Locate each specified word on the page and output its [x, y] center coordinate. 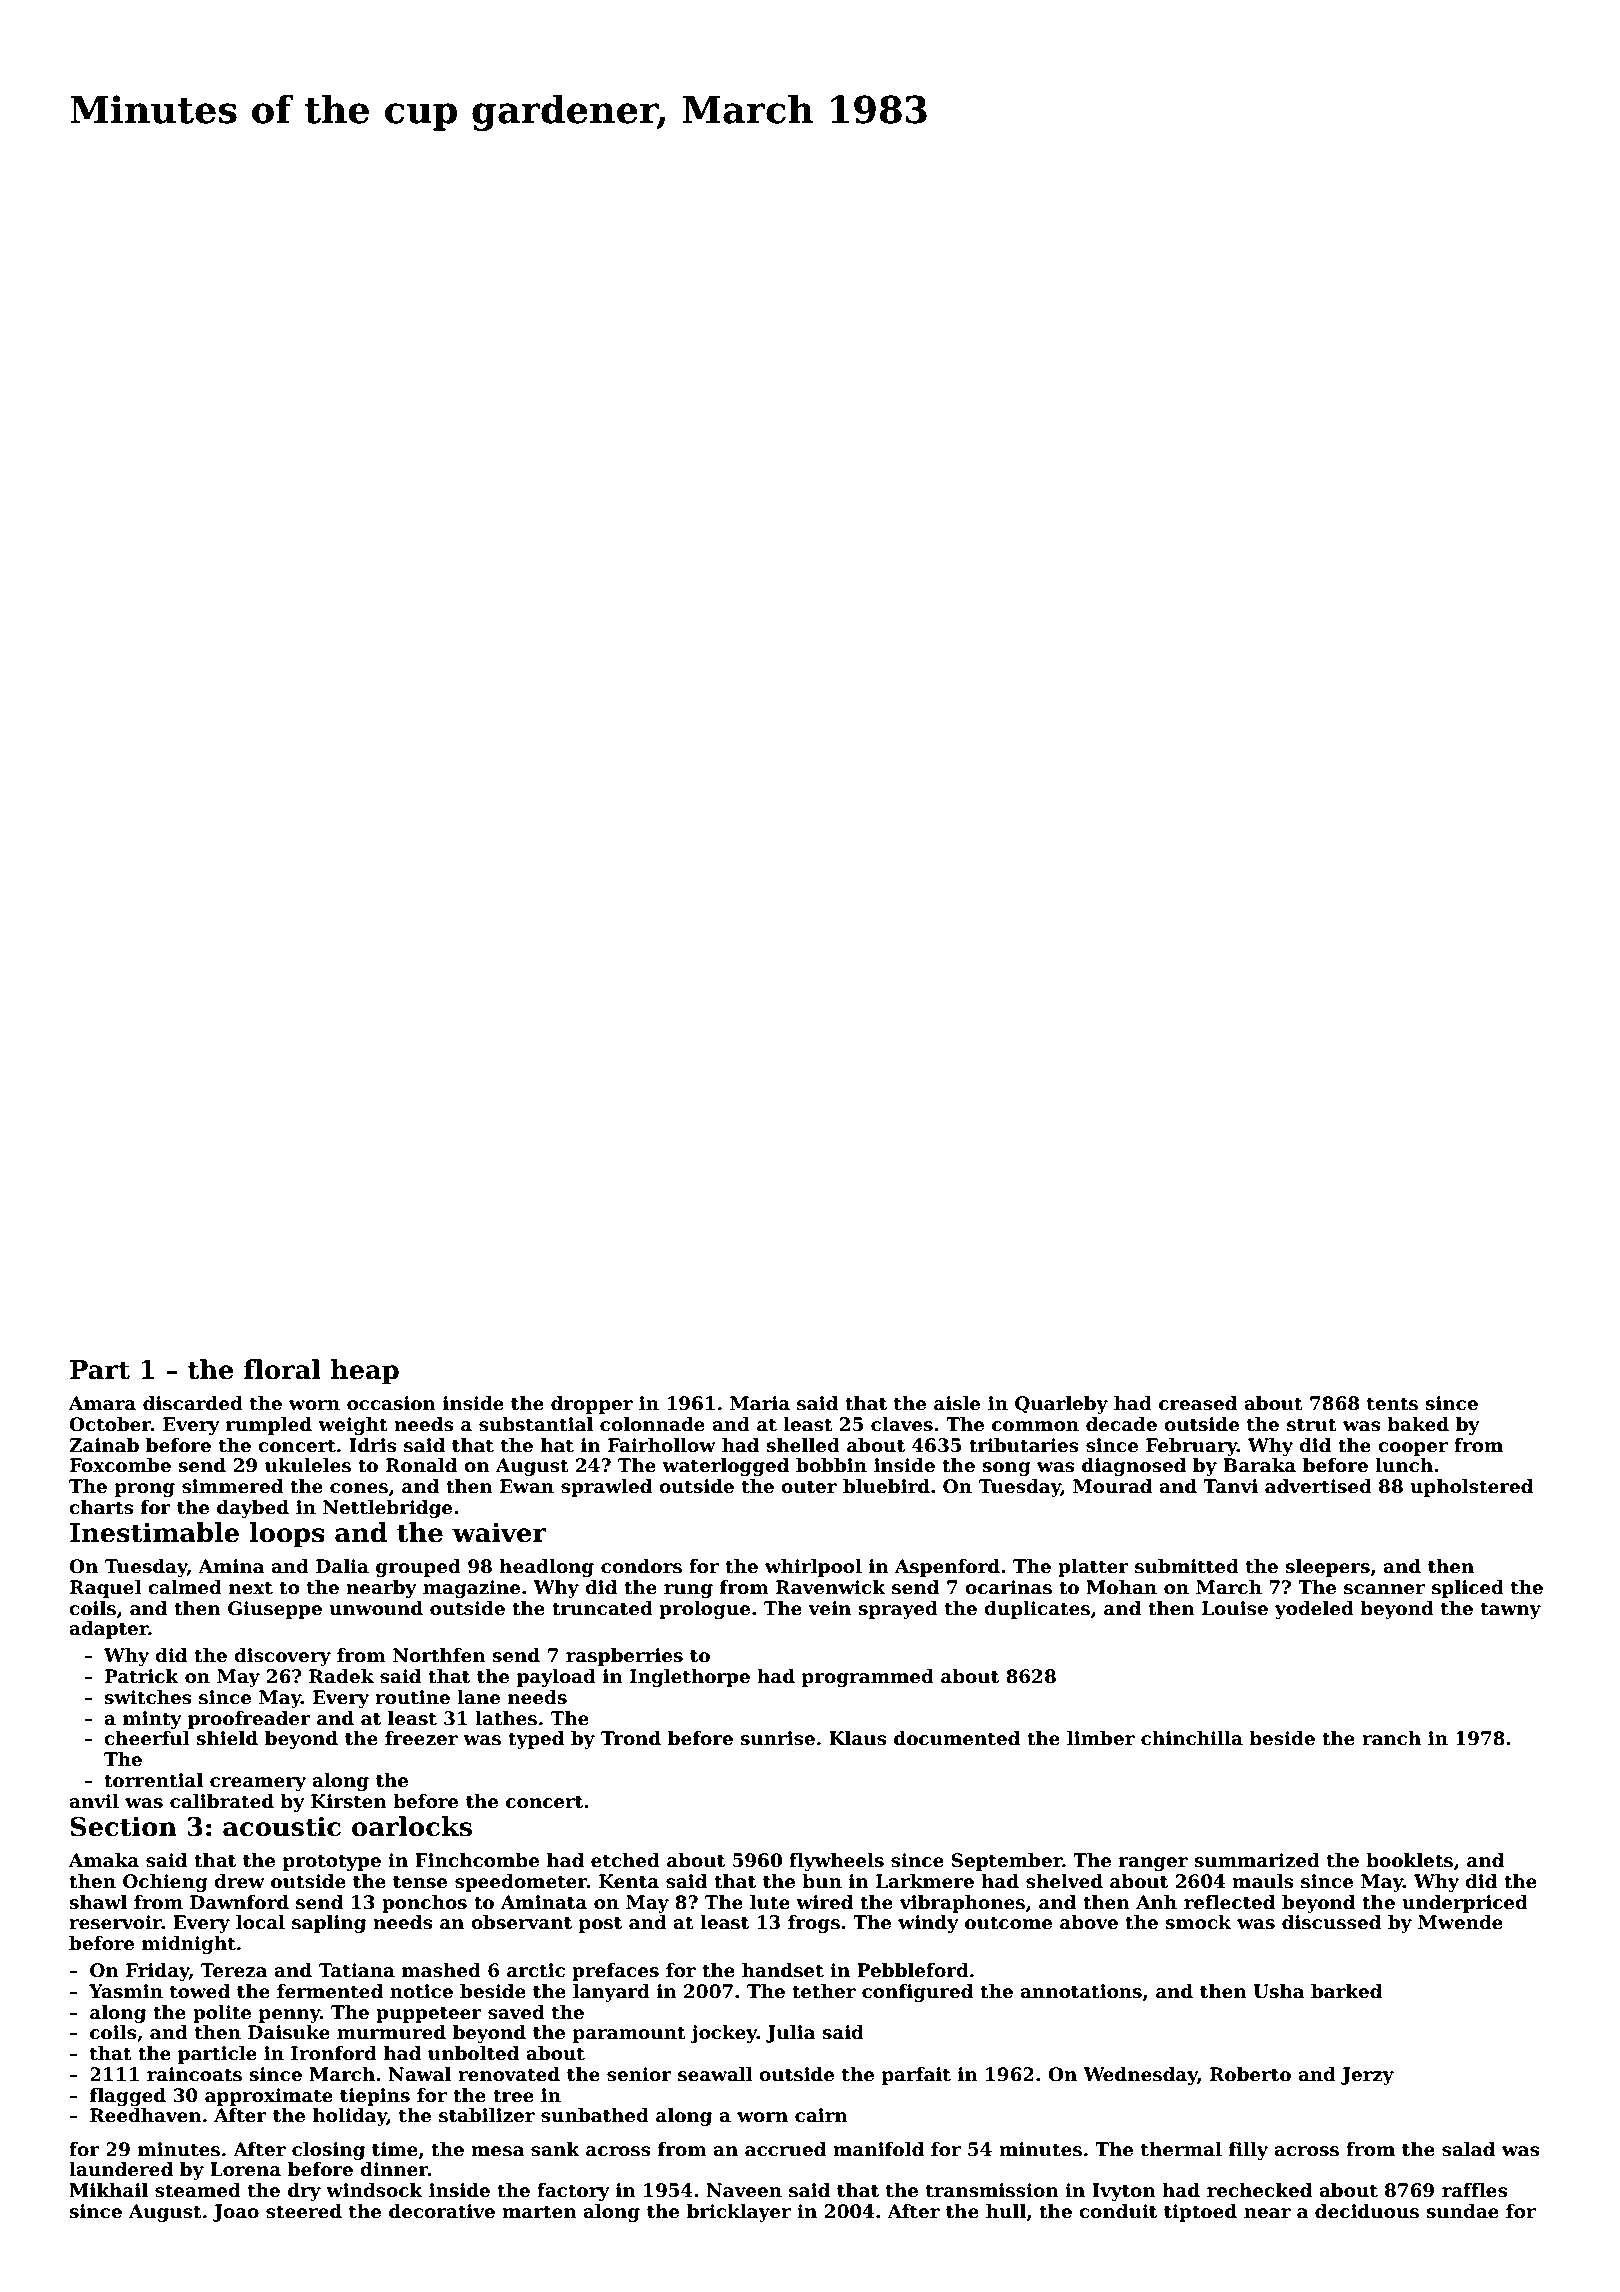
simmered [232, 1486]
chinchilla [1192, 1738]
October [110, 1424]
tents [1392, 1404]
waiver [499, 1533]
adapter [109, 1630]
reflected [1229, 1902]
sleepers [1327, 1568]
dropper [592, 1405]
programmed [868, 1678]
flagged [128, 2097]
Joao [236, 2213]
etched [625, 1860]
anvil [94, 1801]
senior [639, 2074]
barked [1346, 1991]
